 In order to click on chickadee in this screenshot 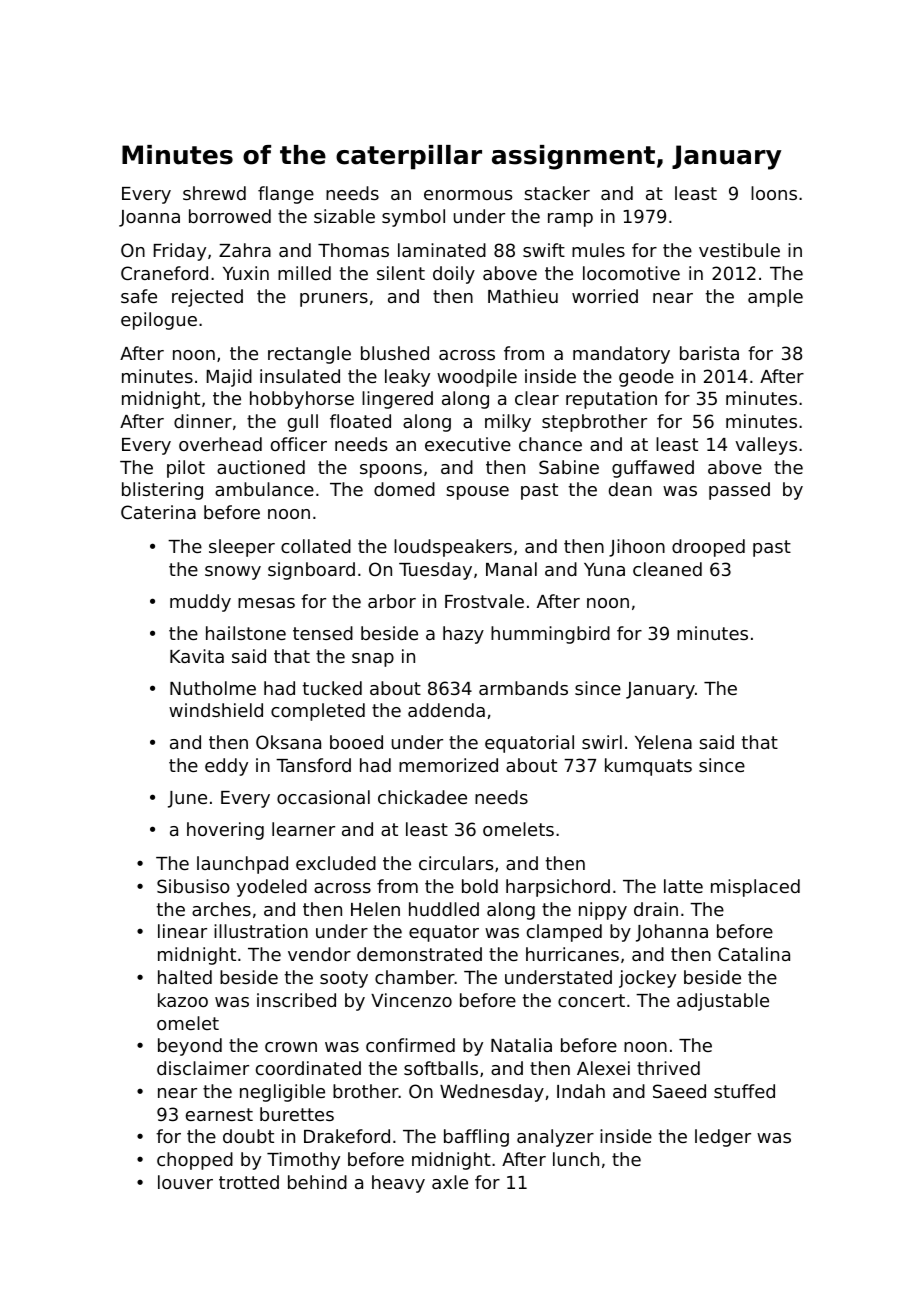, I will do `click(422, 797)`.
